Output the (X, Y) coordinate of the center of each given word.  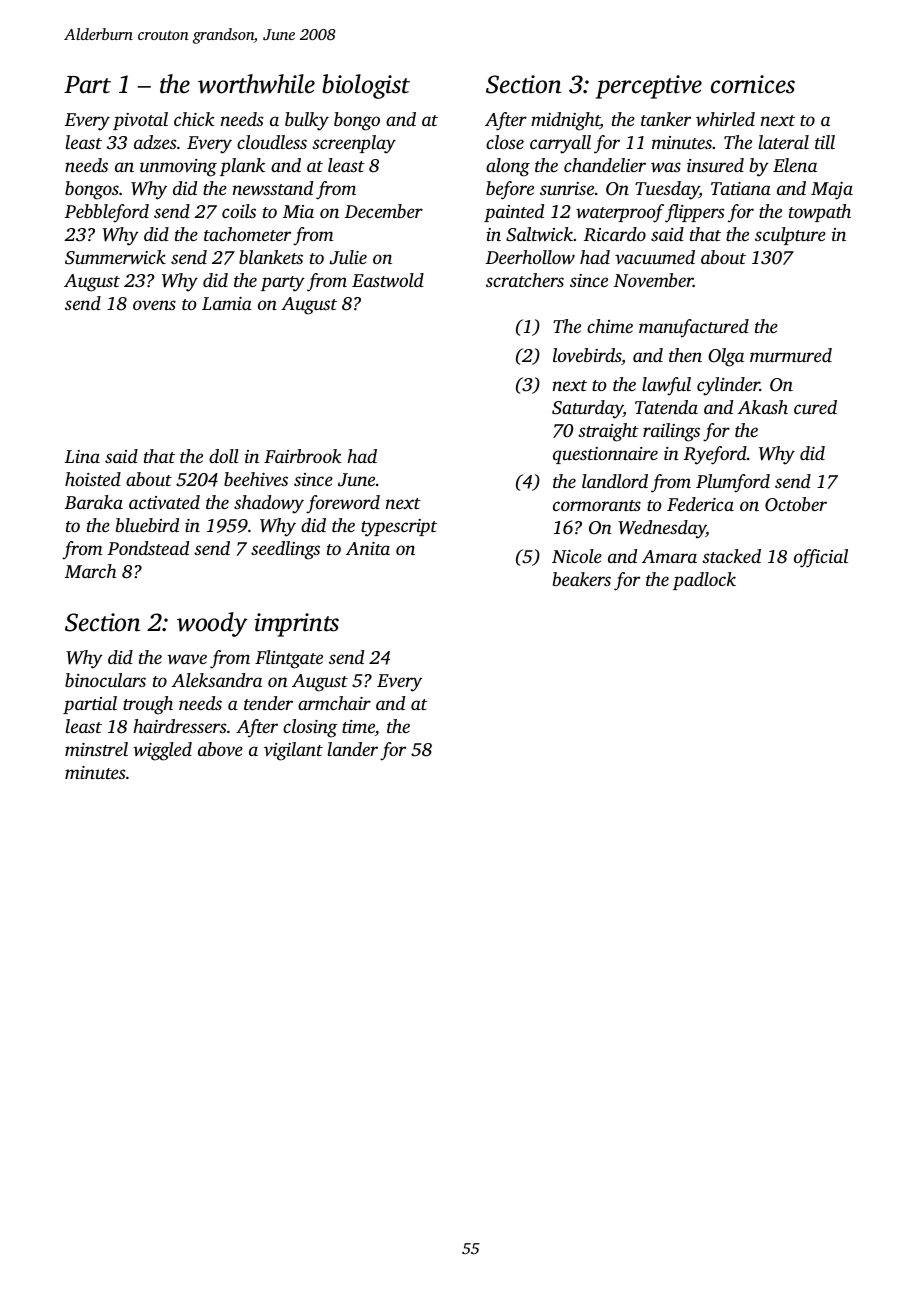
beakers (581, 579)
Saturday (587, 409)
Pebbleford (106, 213)
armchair (334, 703)
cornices (753, 84)
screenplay (354, 144)
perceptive (649, 87)
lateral (784, 142)
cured (815, 407)
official (821, 558)
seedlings (285, 550)
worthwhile (256, 84)
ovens (154, 305)
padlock (704, 581)
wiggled (162, 751)
